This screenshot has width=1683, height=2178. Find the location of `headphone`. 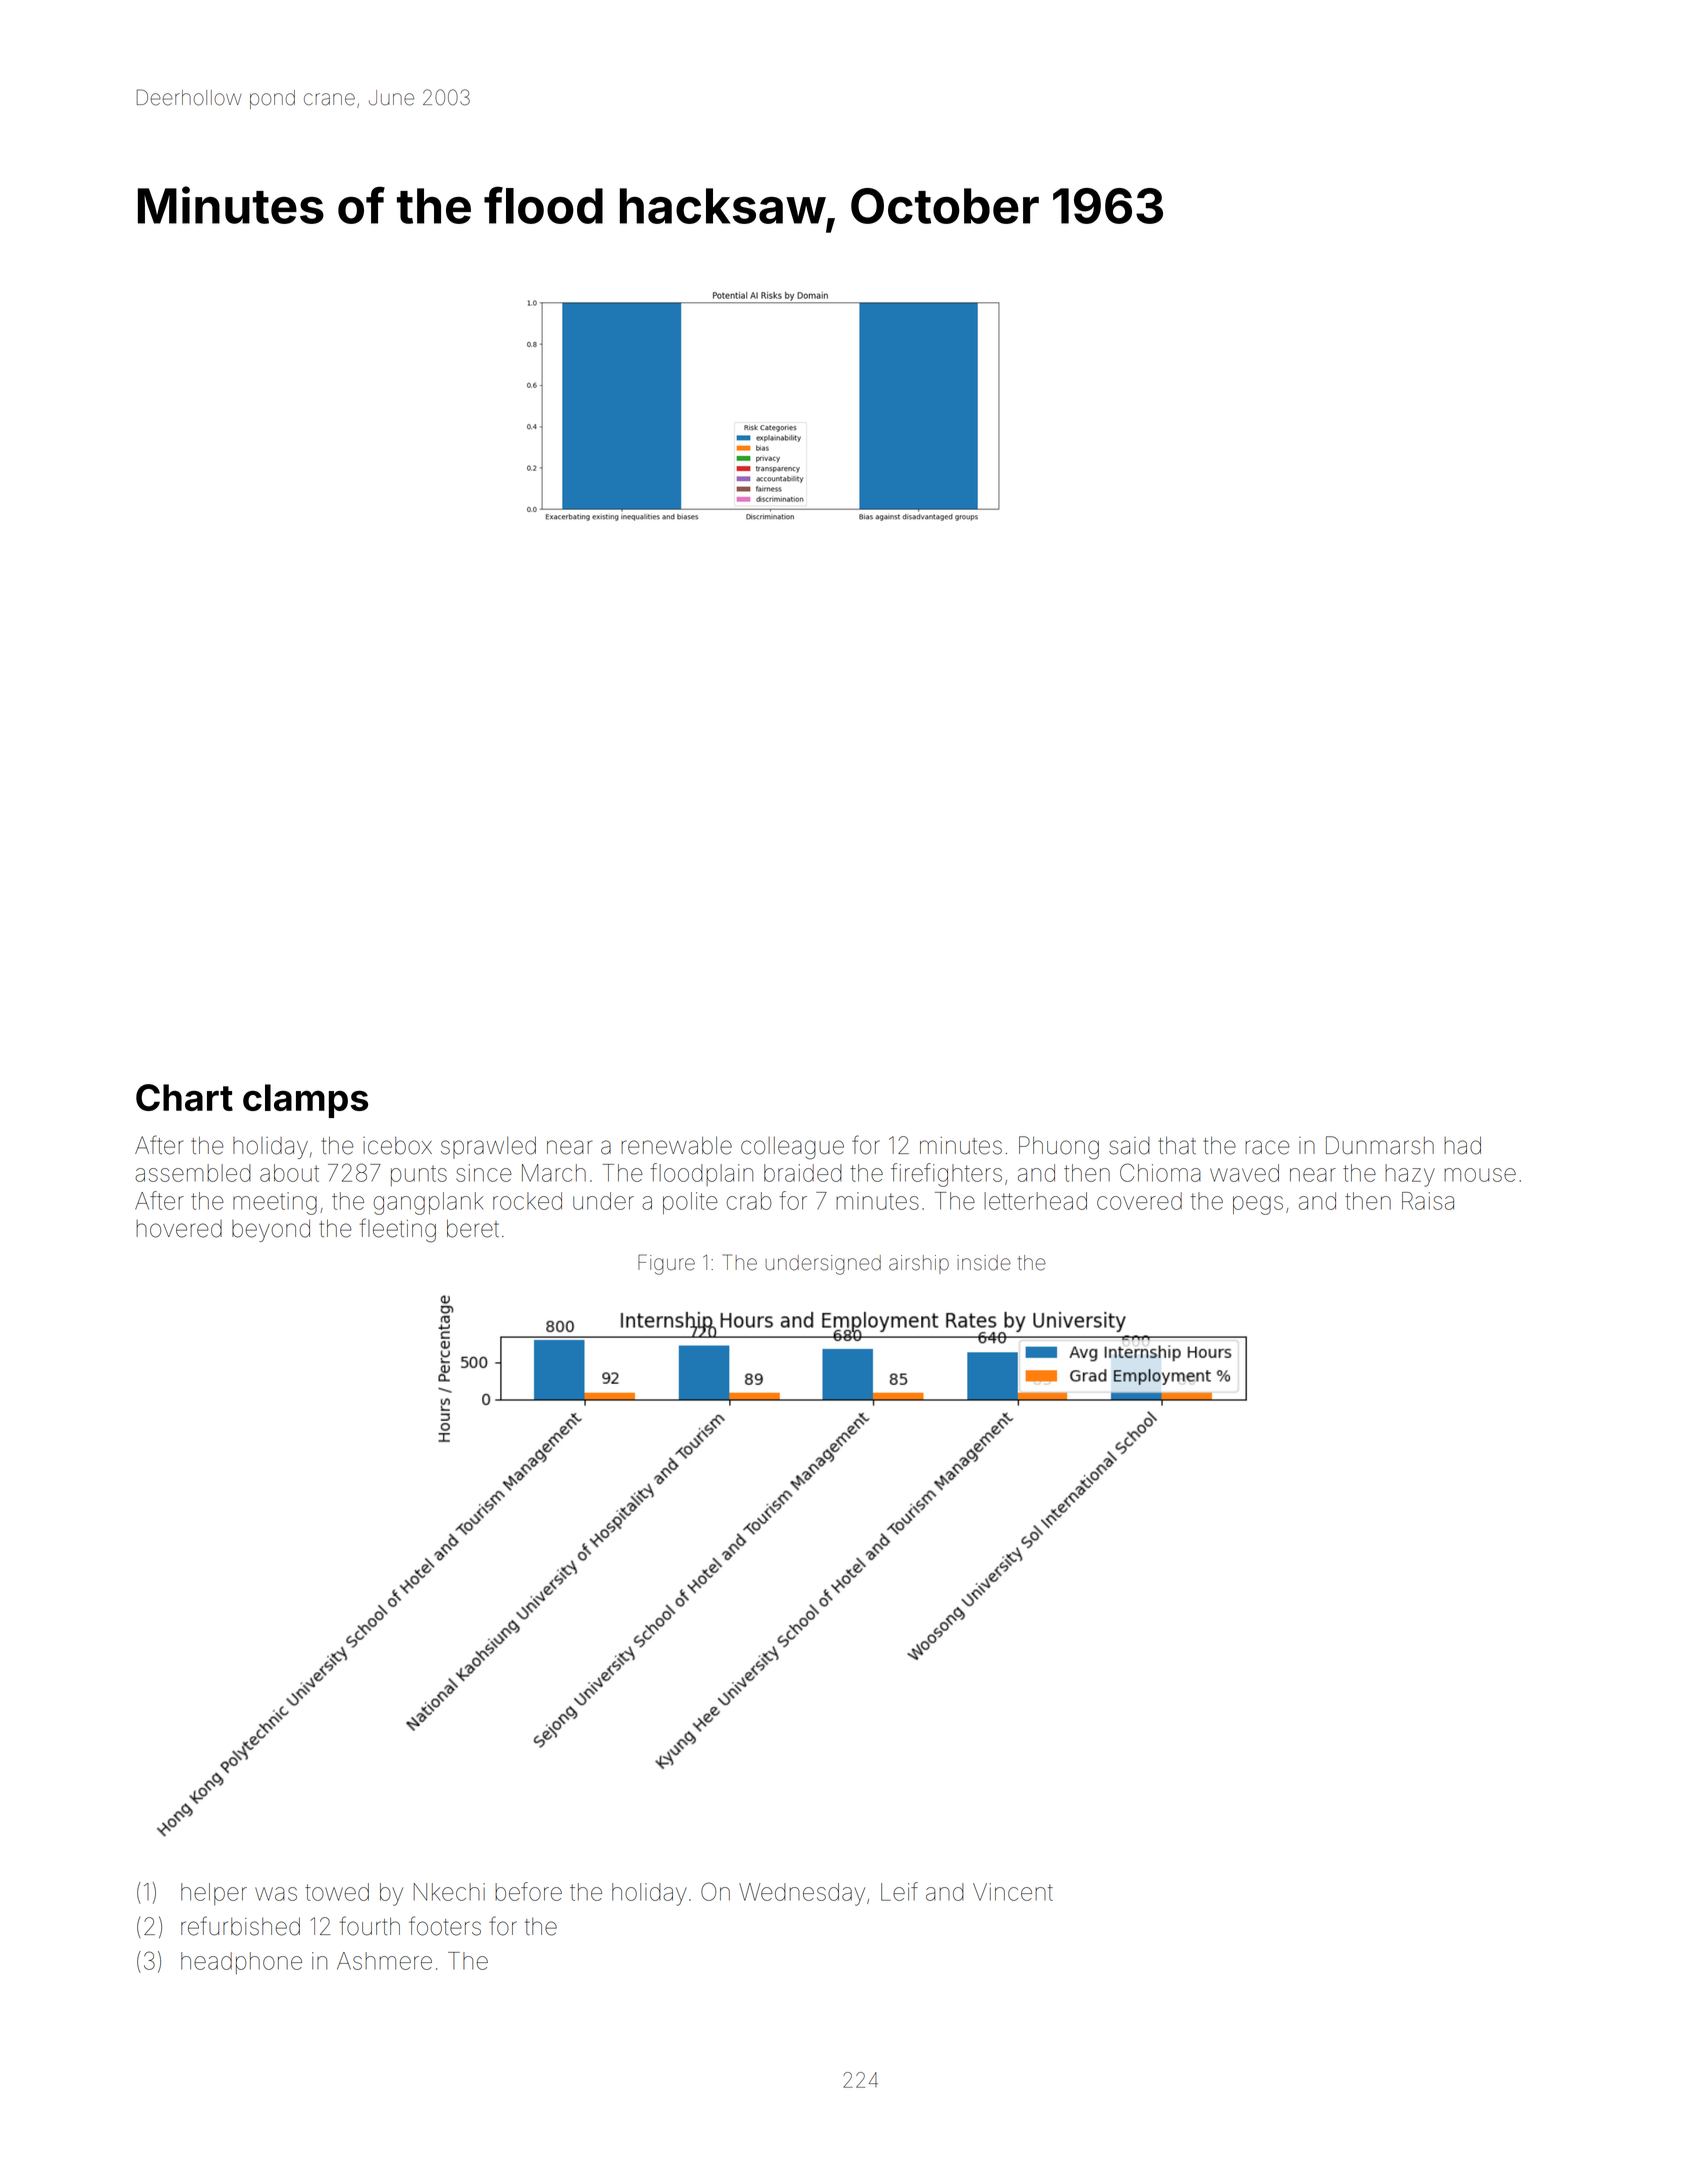

headphone is located at coordinates (241, 1963).
